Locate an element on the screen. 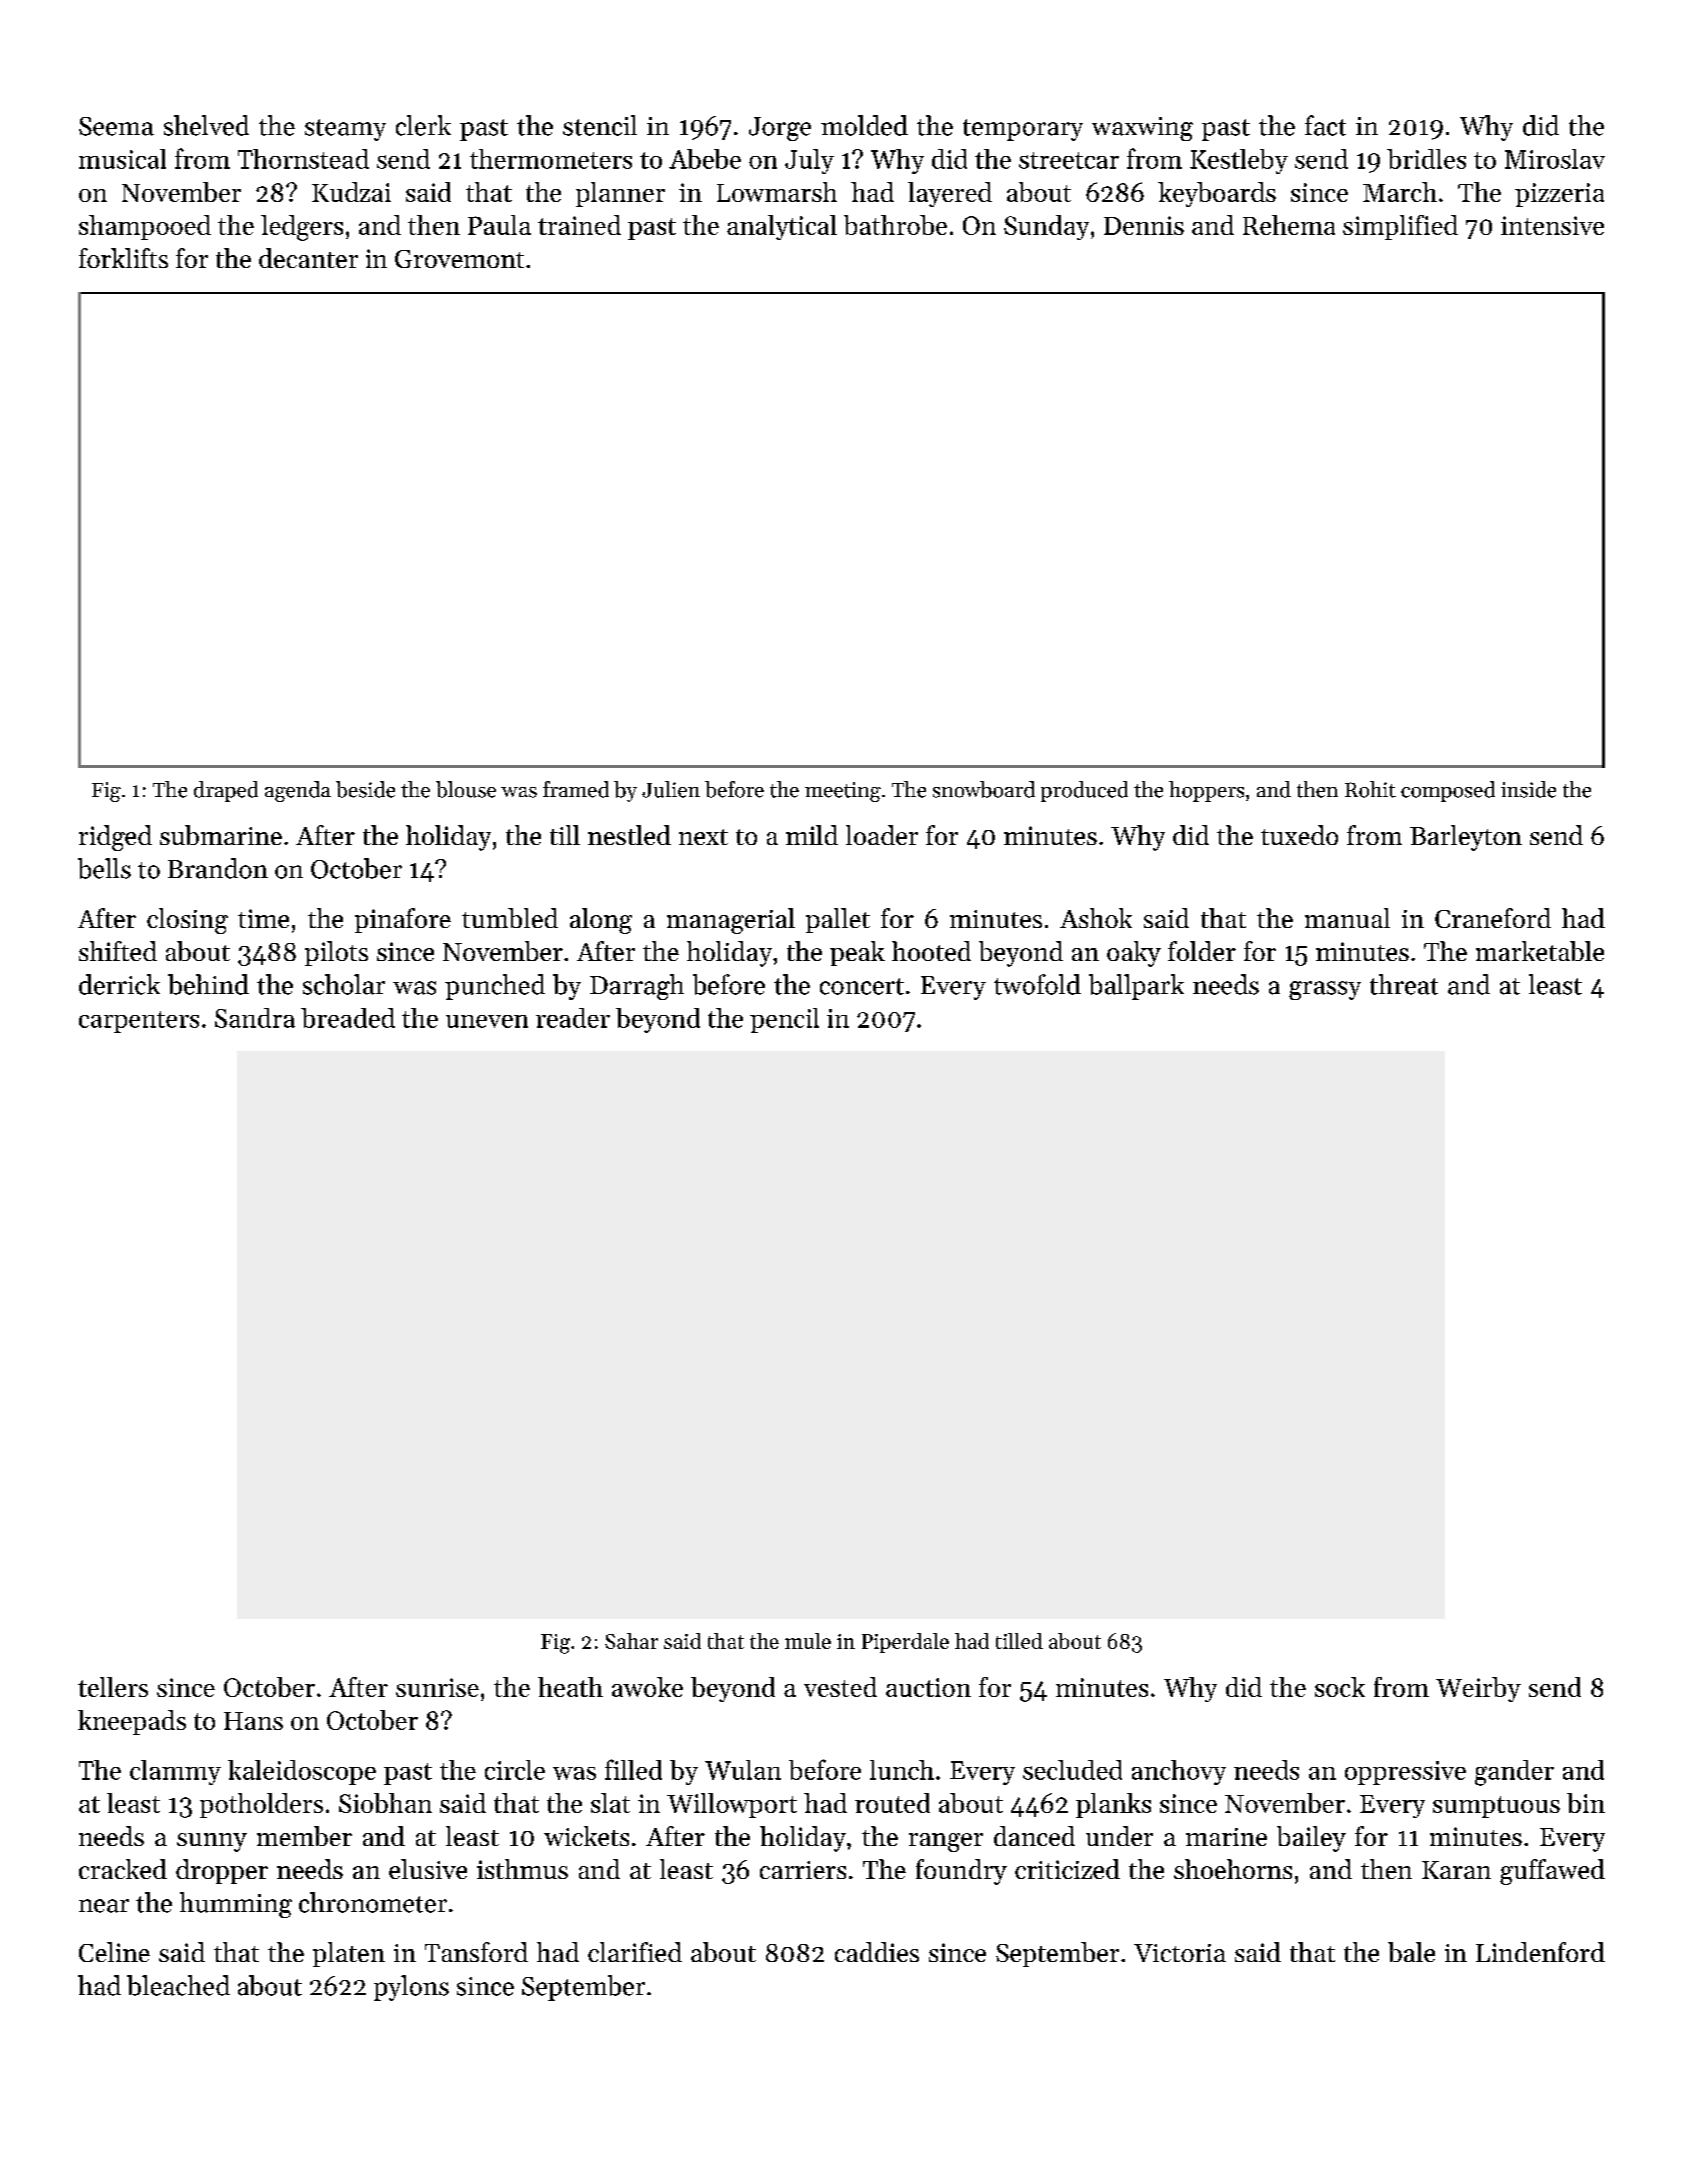 Image resolution: width=1683 pixels, height=2178 pixels. snowboard is located at coordinates (984, 789).
